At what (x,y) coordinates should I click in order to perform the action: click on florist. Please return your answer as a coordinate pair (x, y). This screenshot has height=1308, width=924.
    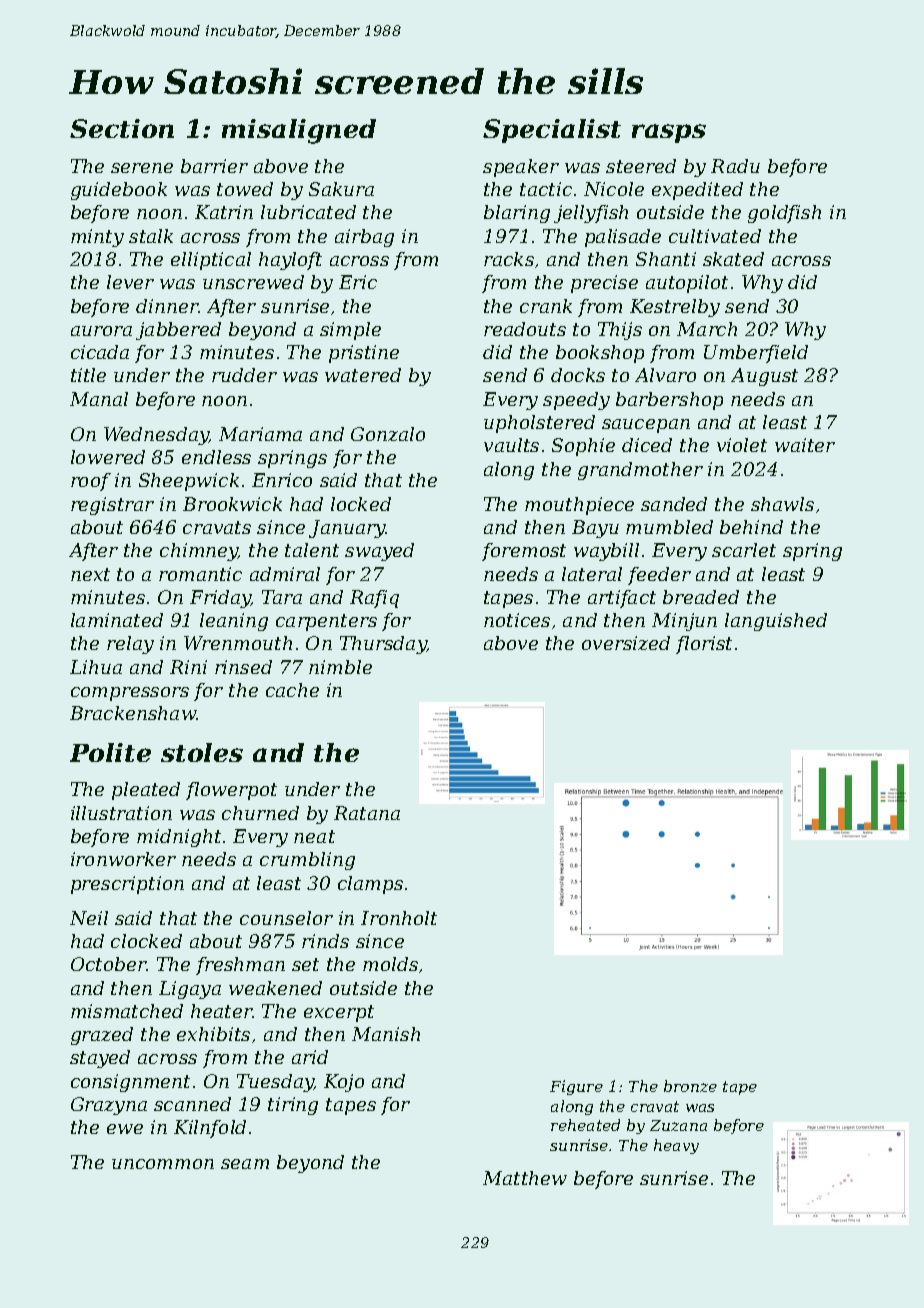
    Looking at the image, I should click on (704, 645).
